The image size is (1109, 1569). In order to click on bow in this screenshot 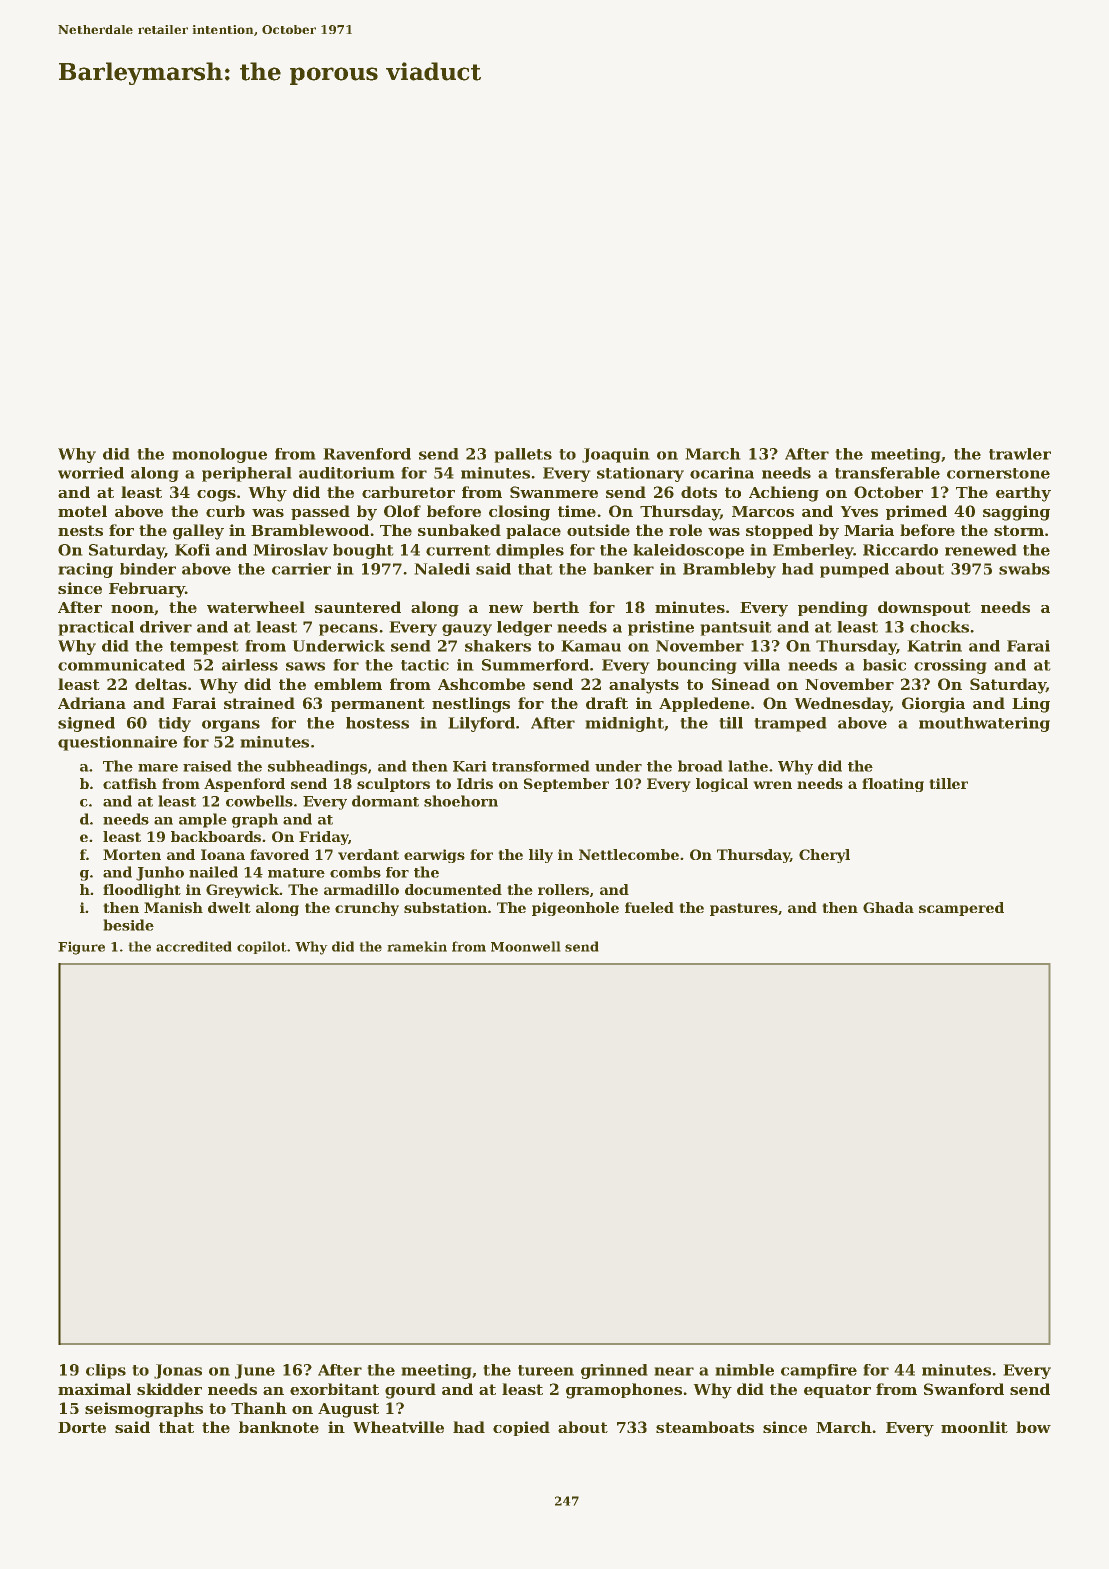, I will do `click(1033, 1427)`.
